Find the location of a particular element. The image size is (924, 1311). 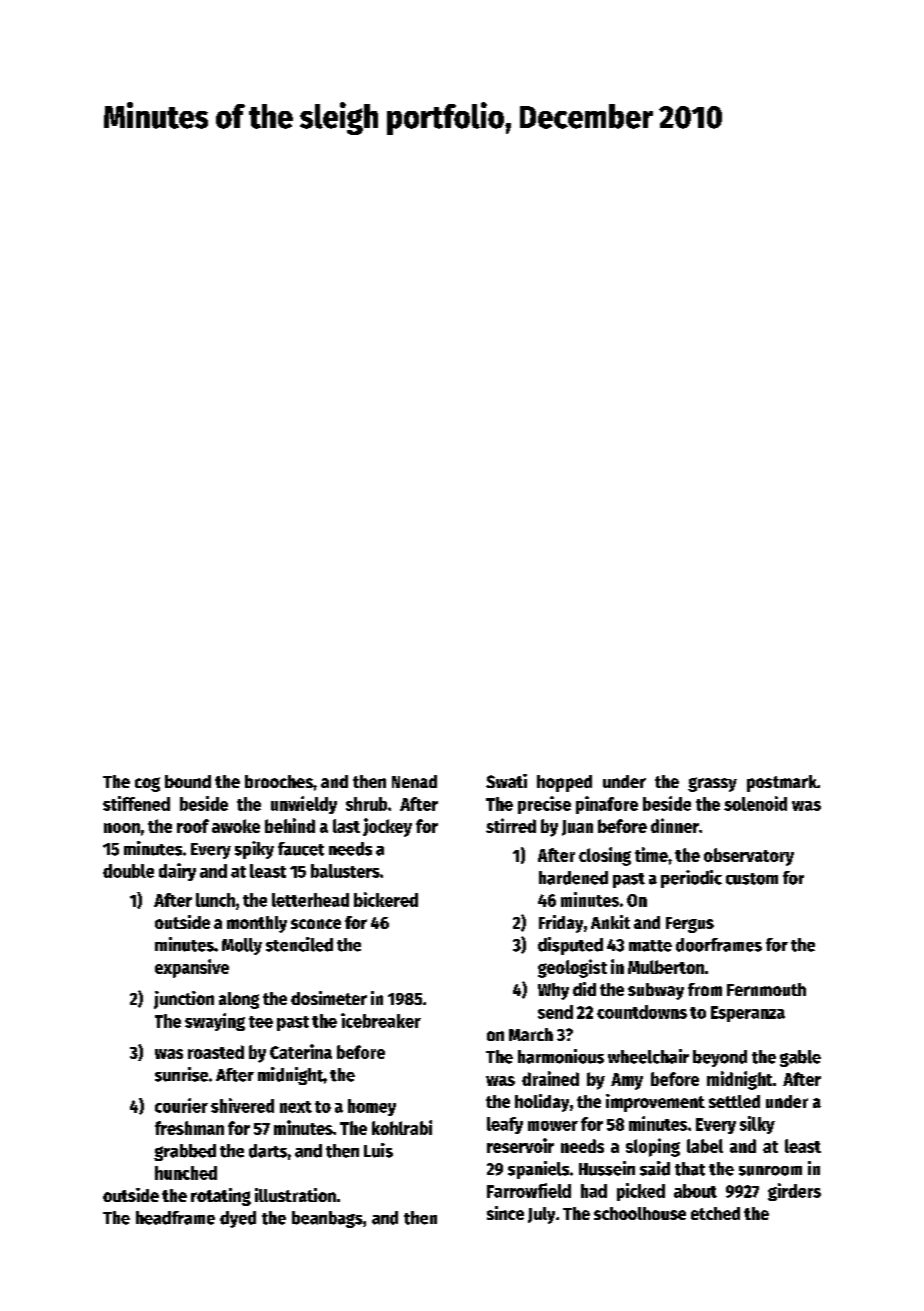

observatory is located at coordinates (749, 857).
